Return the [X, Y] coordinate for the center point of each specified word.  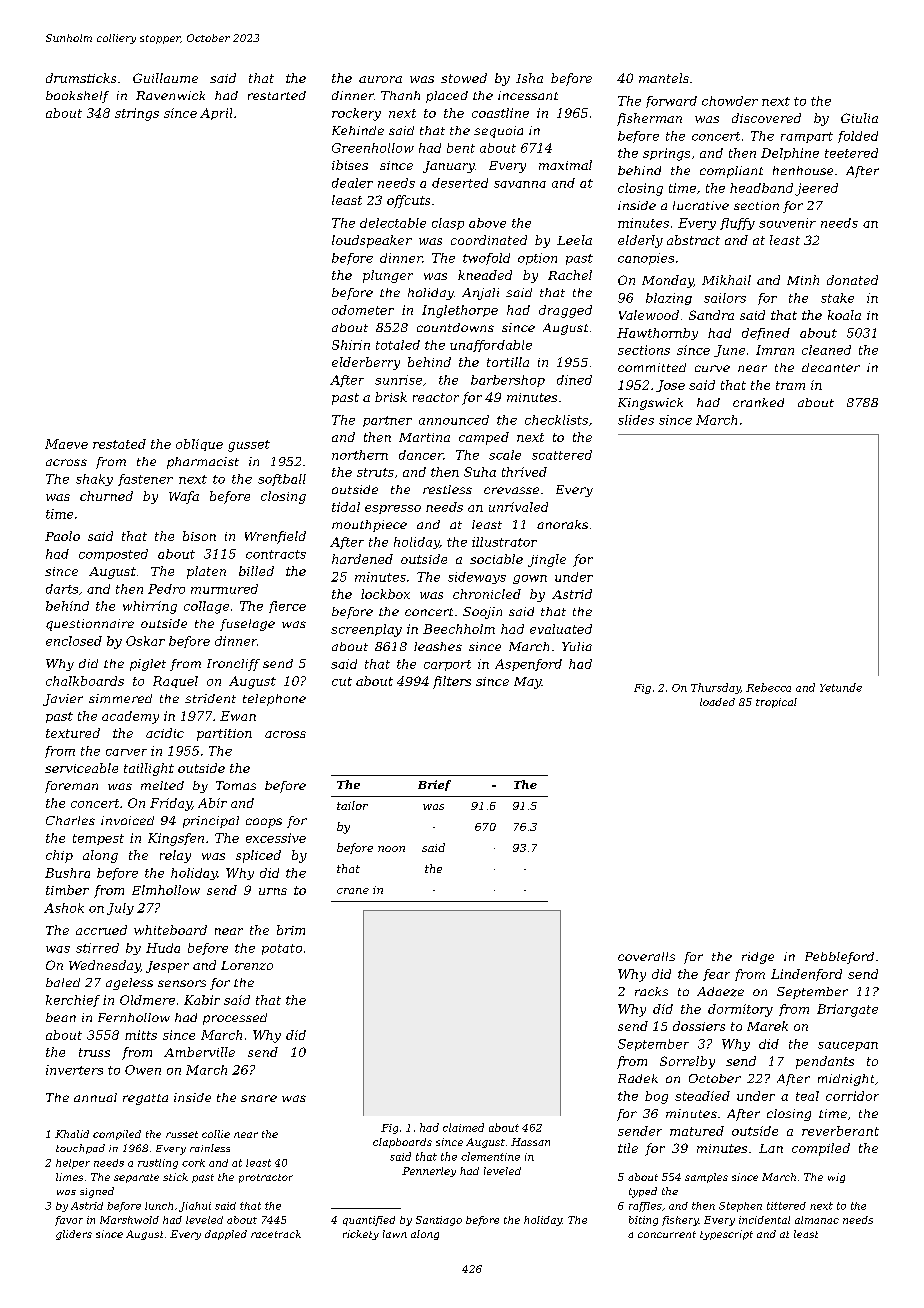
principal [211, 822]
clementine [490, 1156]
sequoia [498, 132]
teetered [851, 153]
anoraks [562, 524]
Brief [434, 785]
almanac [817, 1220]
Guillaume [165, 78]
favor [69, 1221]
